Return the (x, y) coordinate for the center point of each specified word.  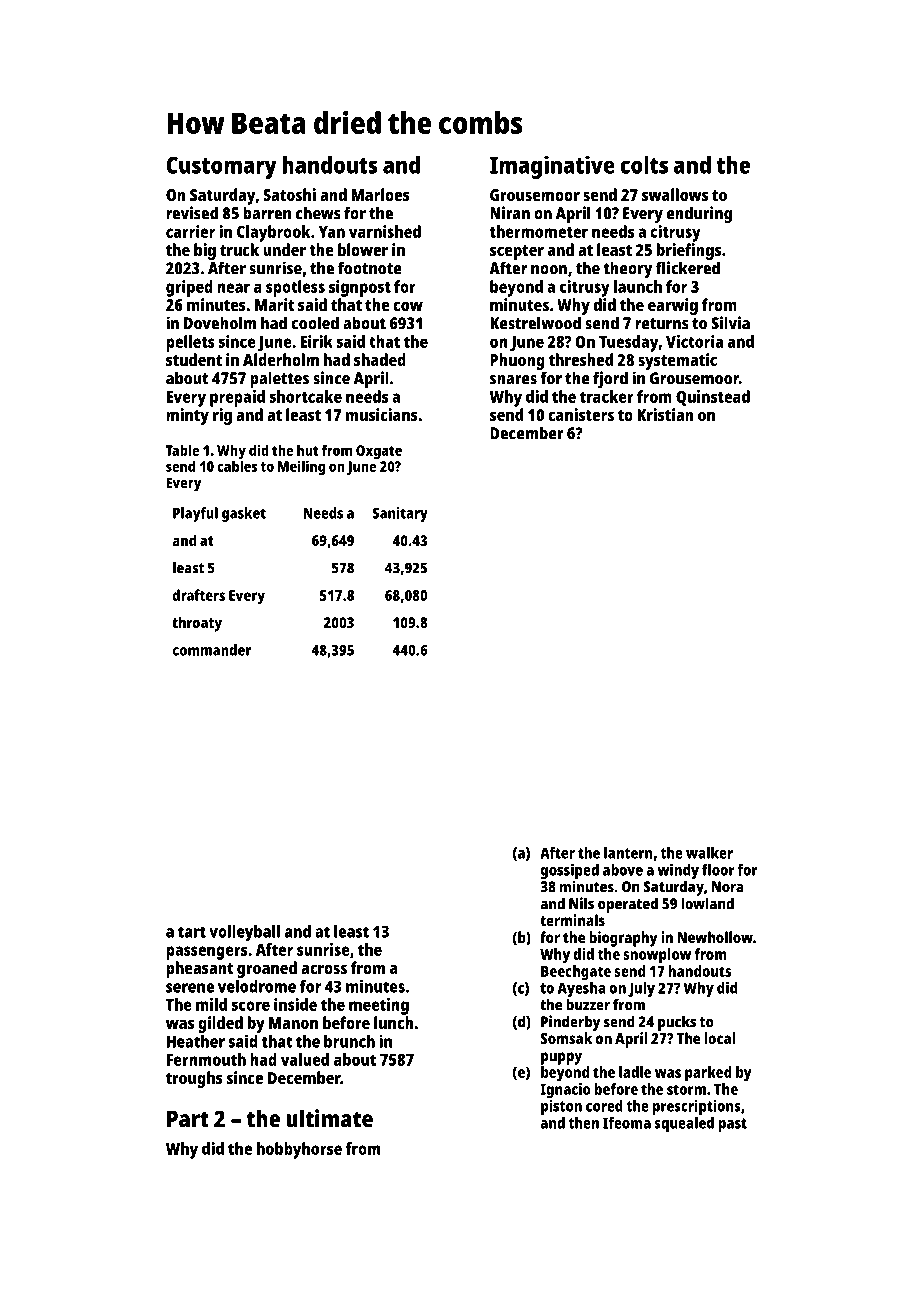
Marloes (381, 194)
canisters (581, 414)
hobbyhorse (299, 1150)
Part (188, 1119)
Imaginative (552, 167)
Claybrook (274, 233)
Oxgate (379, 452)
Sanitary (400, 514)
